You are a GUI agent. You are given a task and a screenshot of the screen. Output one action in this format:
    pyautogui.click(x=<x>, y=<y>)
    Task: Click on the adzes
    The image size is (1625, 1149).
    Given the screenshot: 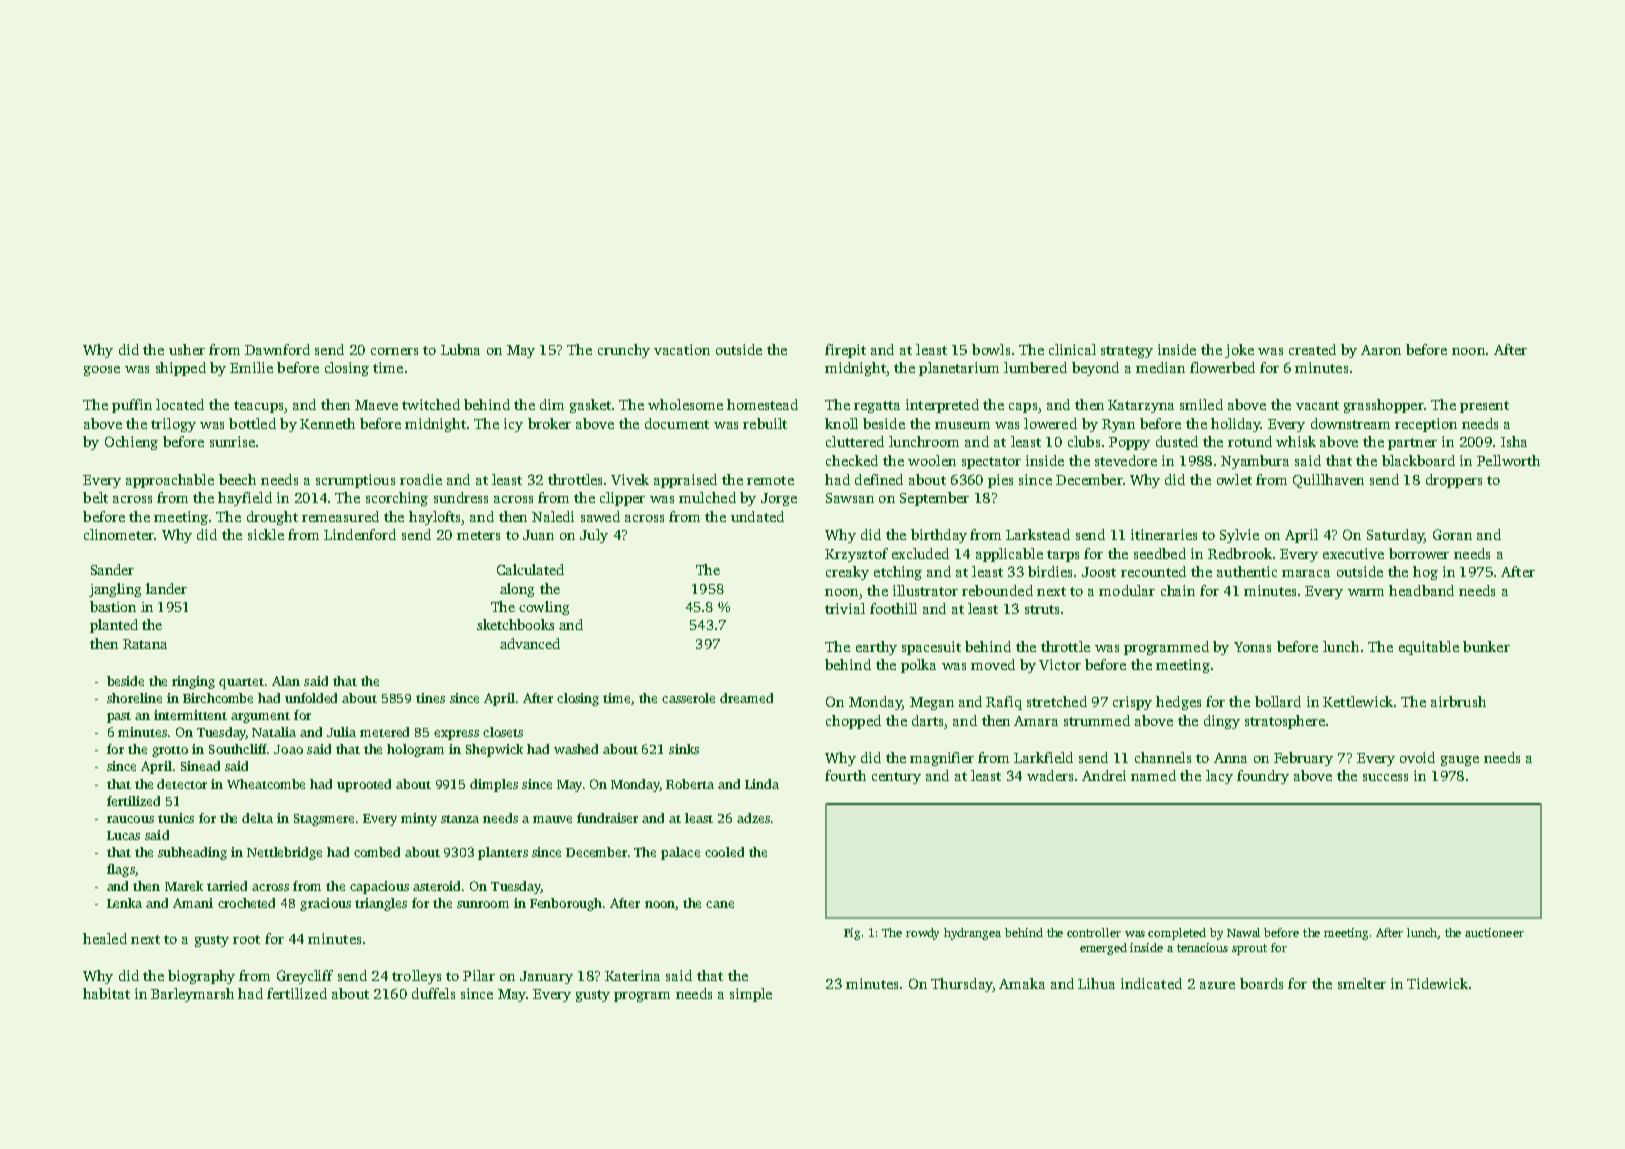 What is the action you would take?
    pyautogui.click(x=753, y=818)
